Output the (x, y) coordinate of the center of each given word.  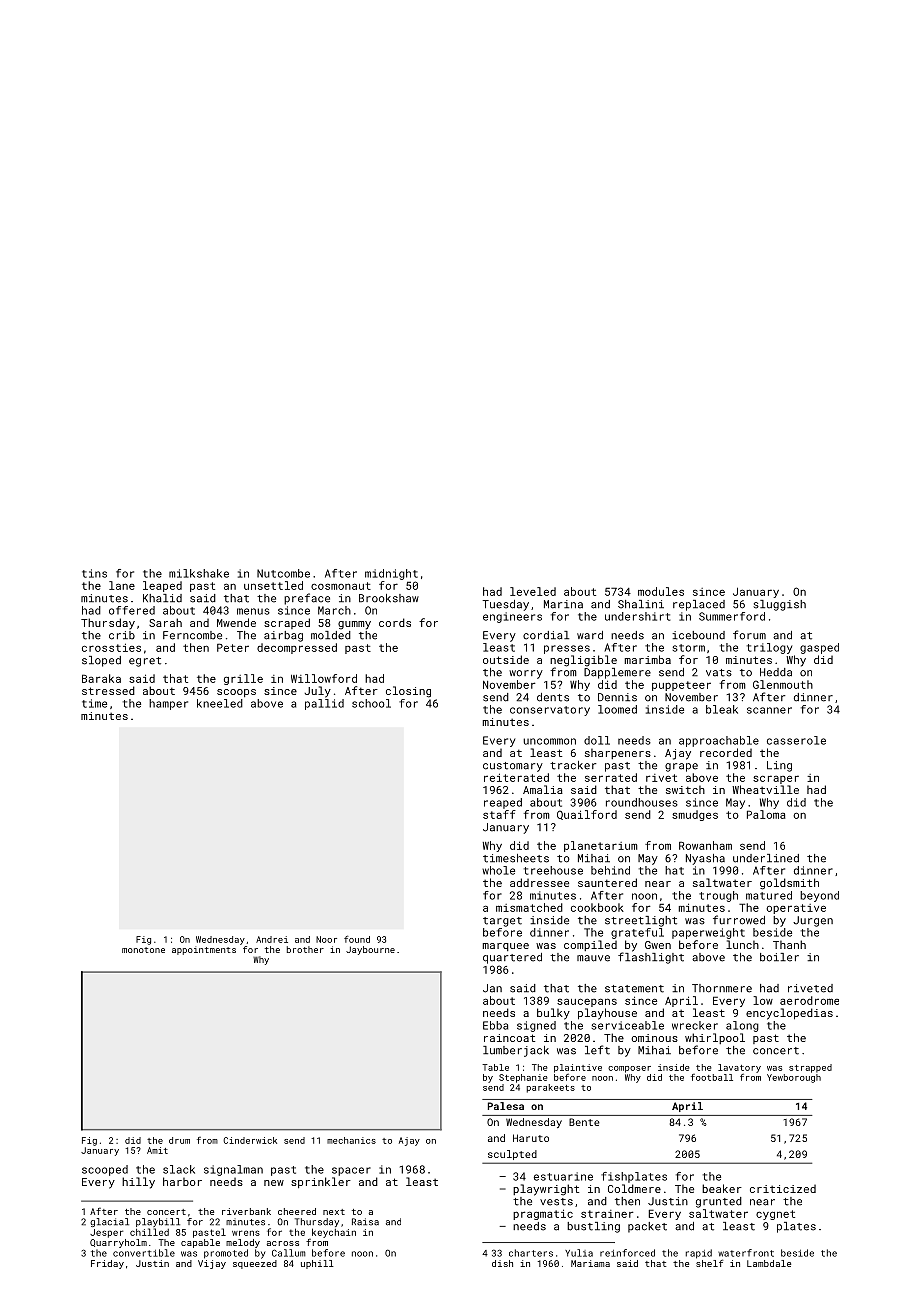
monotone (143, 950)
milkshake (199, 573)
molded (331, 635)
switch (685, 790)
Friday (107, 1264)
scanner (769, 710)
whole (498, 870)
